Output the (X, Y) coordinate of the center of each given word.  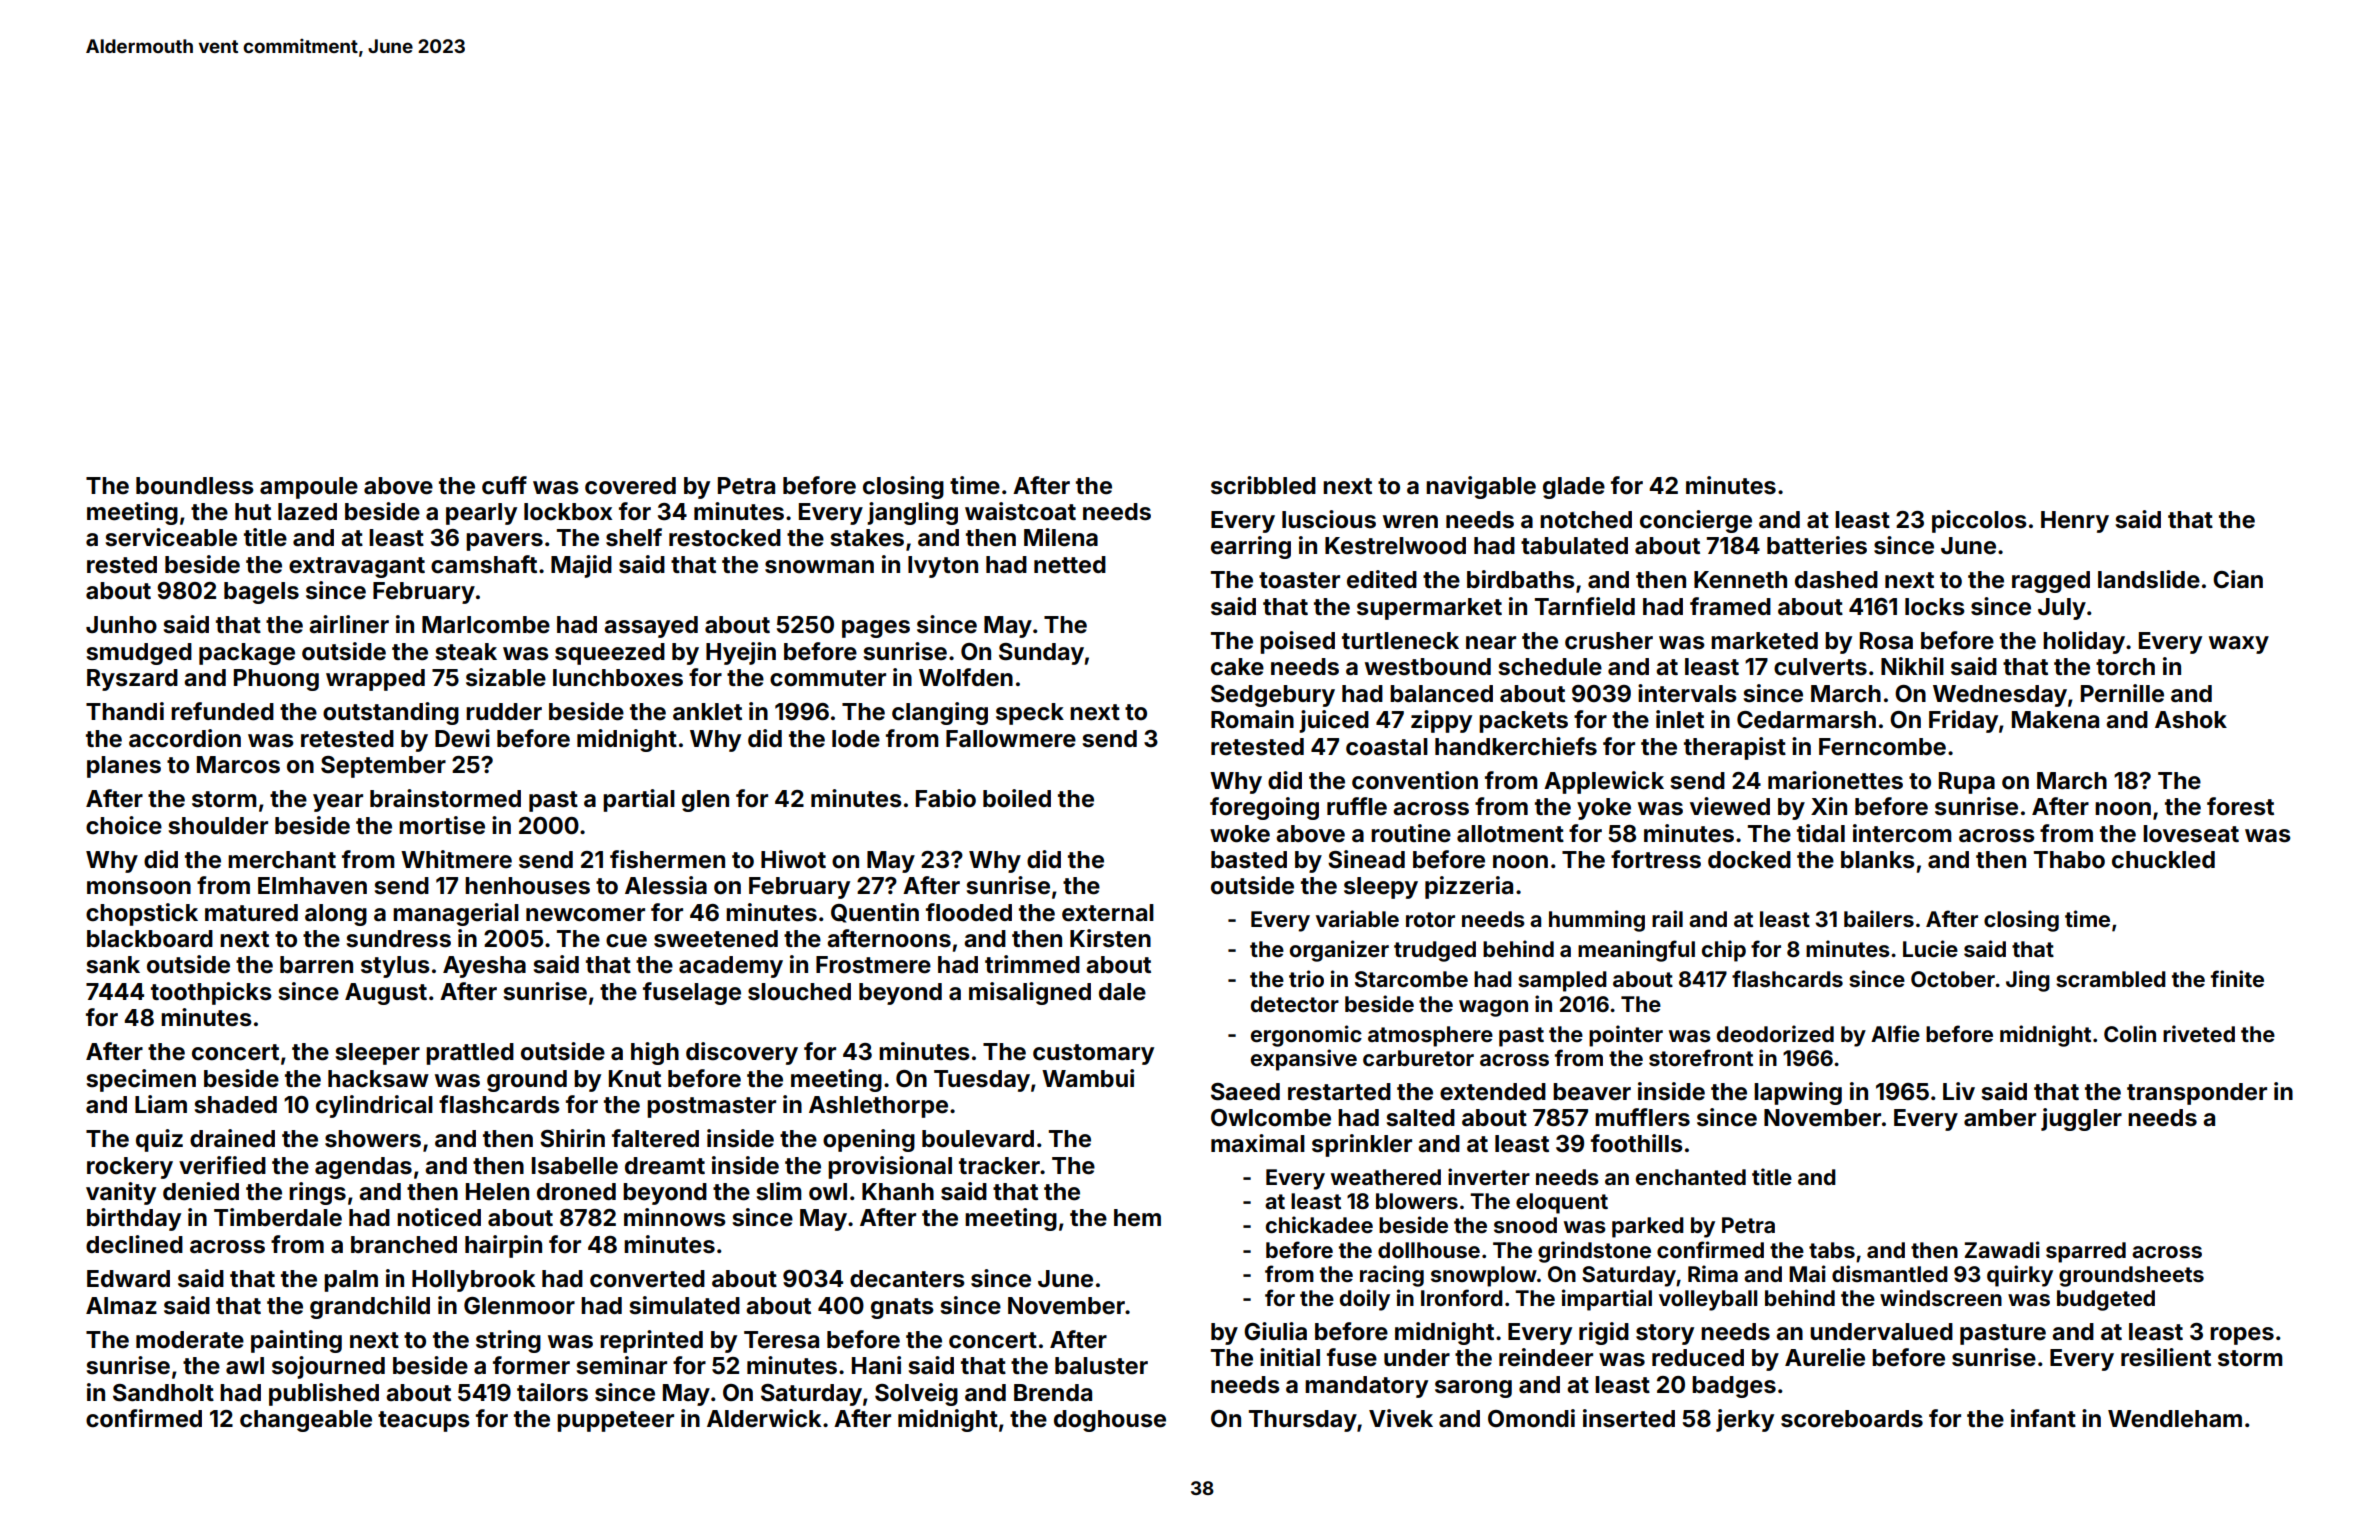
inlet (1680, 719)
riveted (2199, 1033)
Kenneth (1740, 580)
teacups (424, 1421)
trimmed (1032, 964)
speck (1030, 714)
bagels (261, 593)
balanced (1441, 694)
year (338, 803)
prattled (470, 1054)
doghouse (1110, 1421)
